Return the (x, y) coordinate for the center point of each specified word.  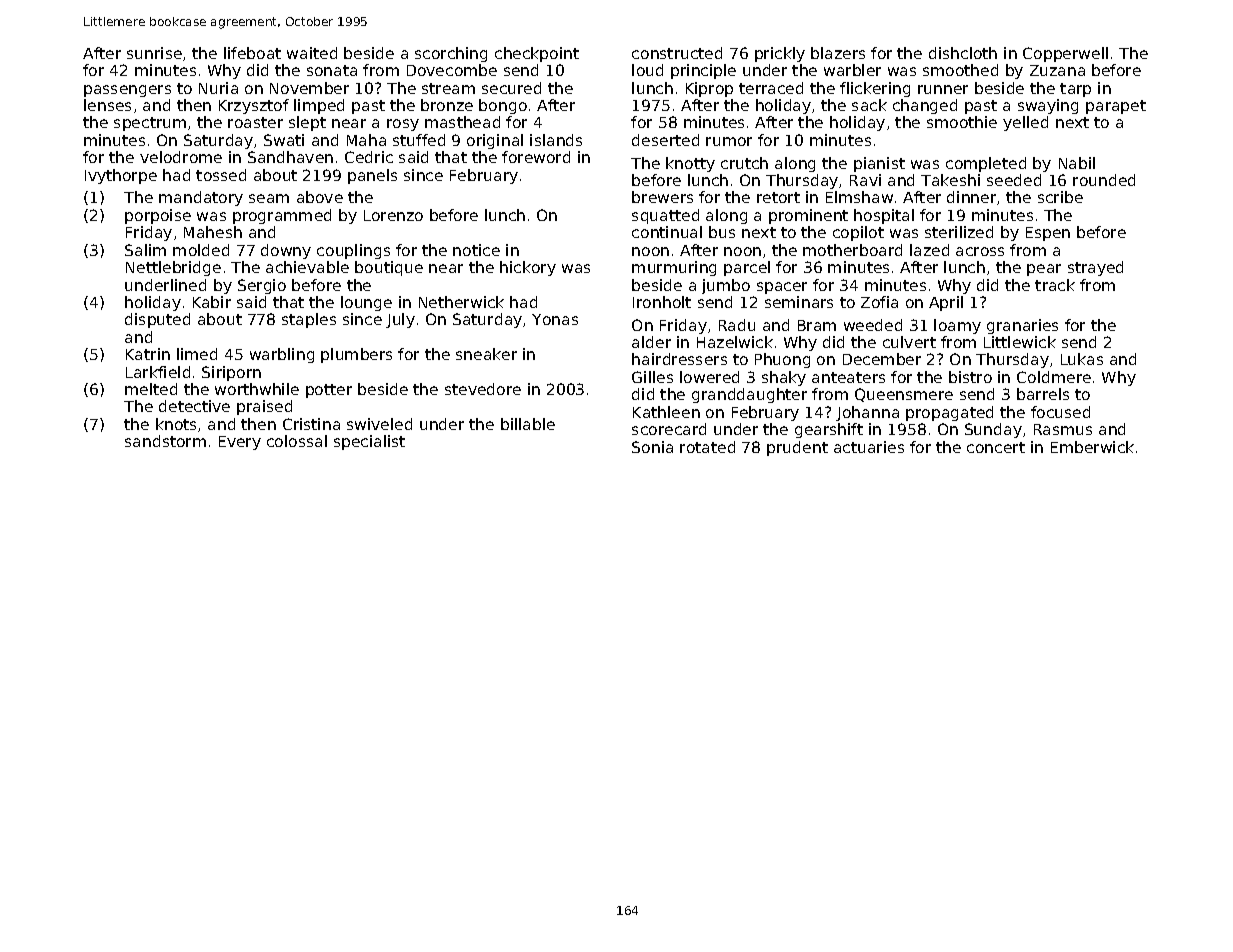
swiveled (379, 424)
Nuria (218, 88)
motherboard (852, 250)
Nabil (1077, 163)
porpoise (158, 216)
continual (667, 232)
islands (556, 140)
